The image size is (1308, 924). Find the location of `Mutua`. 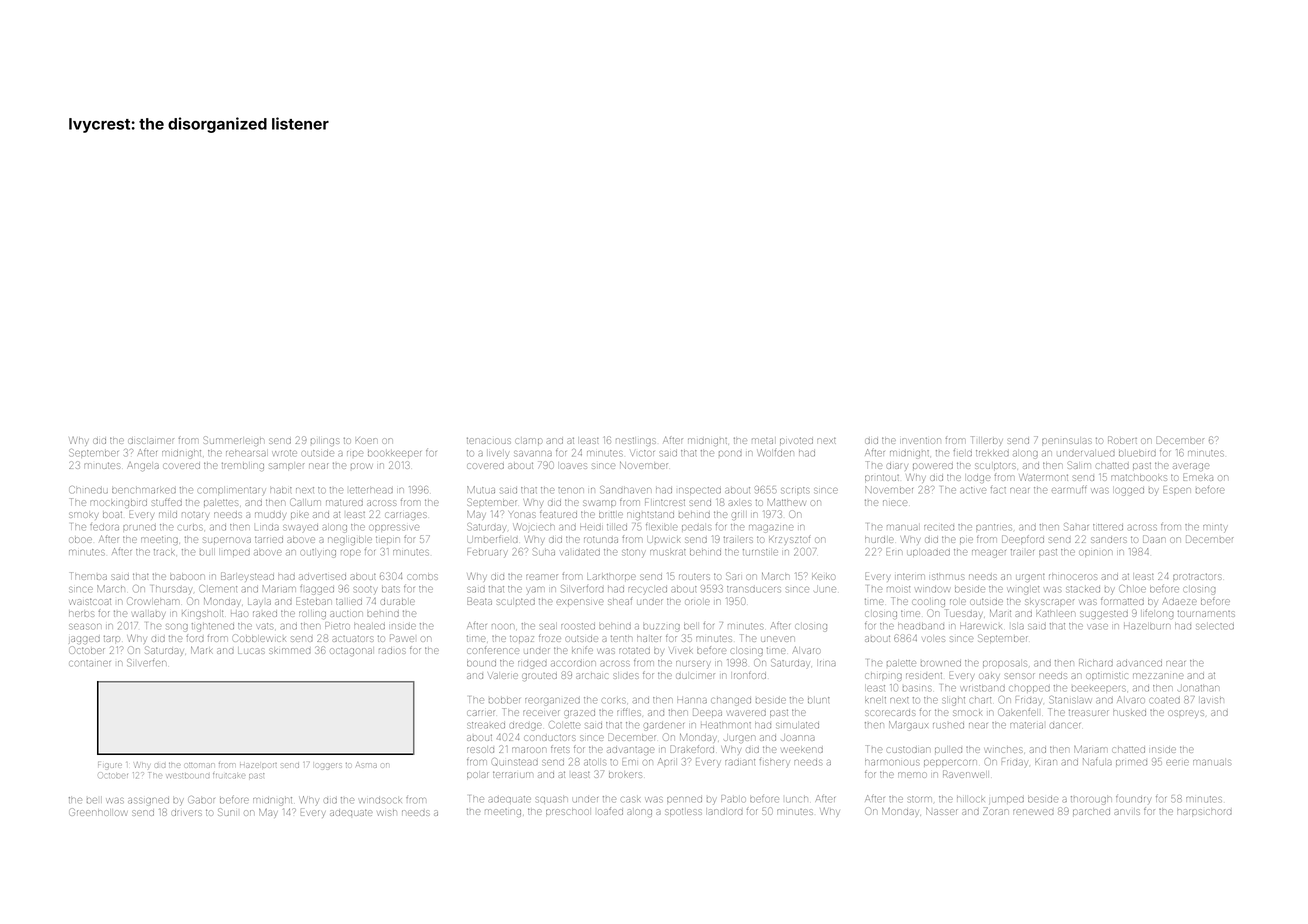

Mutua is located at coordinates (481, 489).
